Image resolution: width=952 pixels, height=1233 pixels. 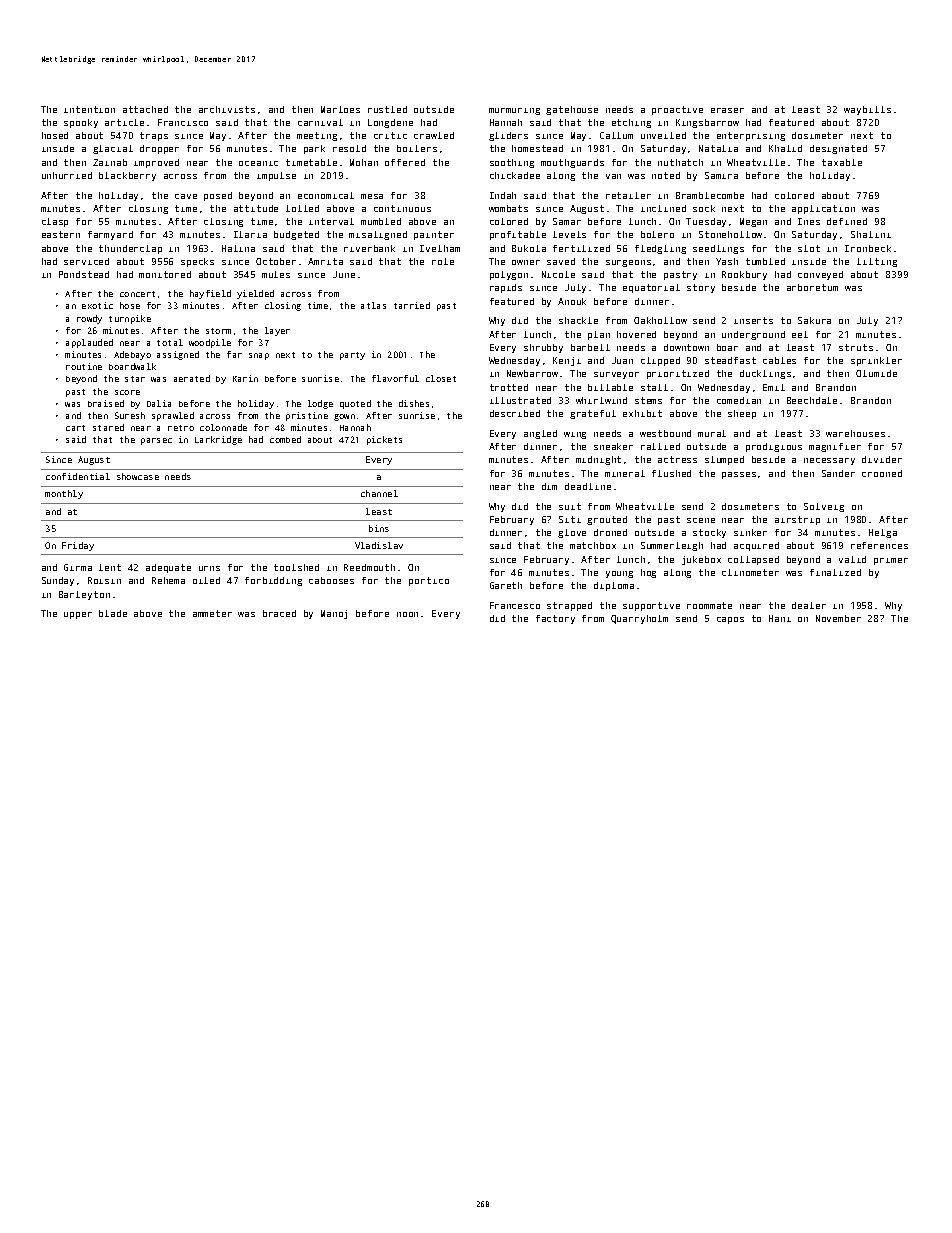 I want to click on dim, so click(x=549, y=486).
